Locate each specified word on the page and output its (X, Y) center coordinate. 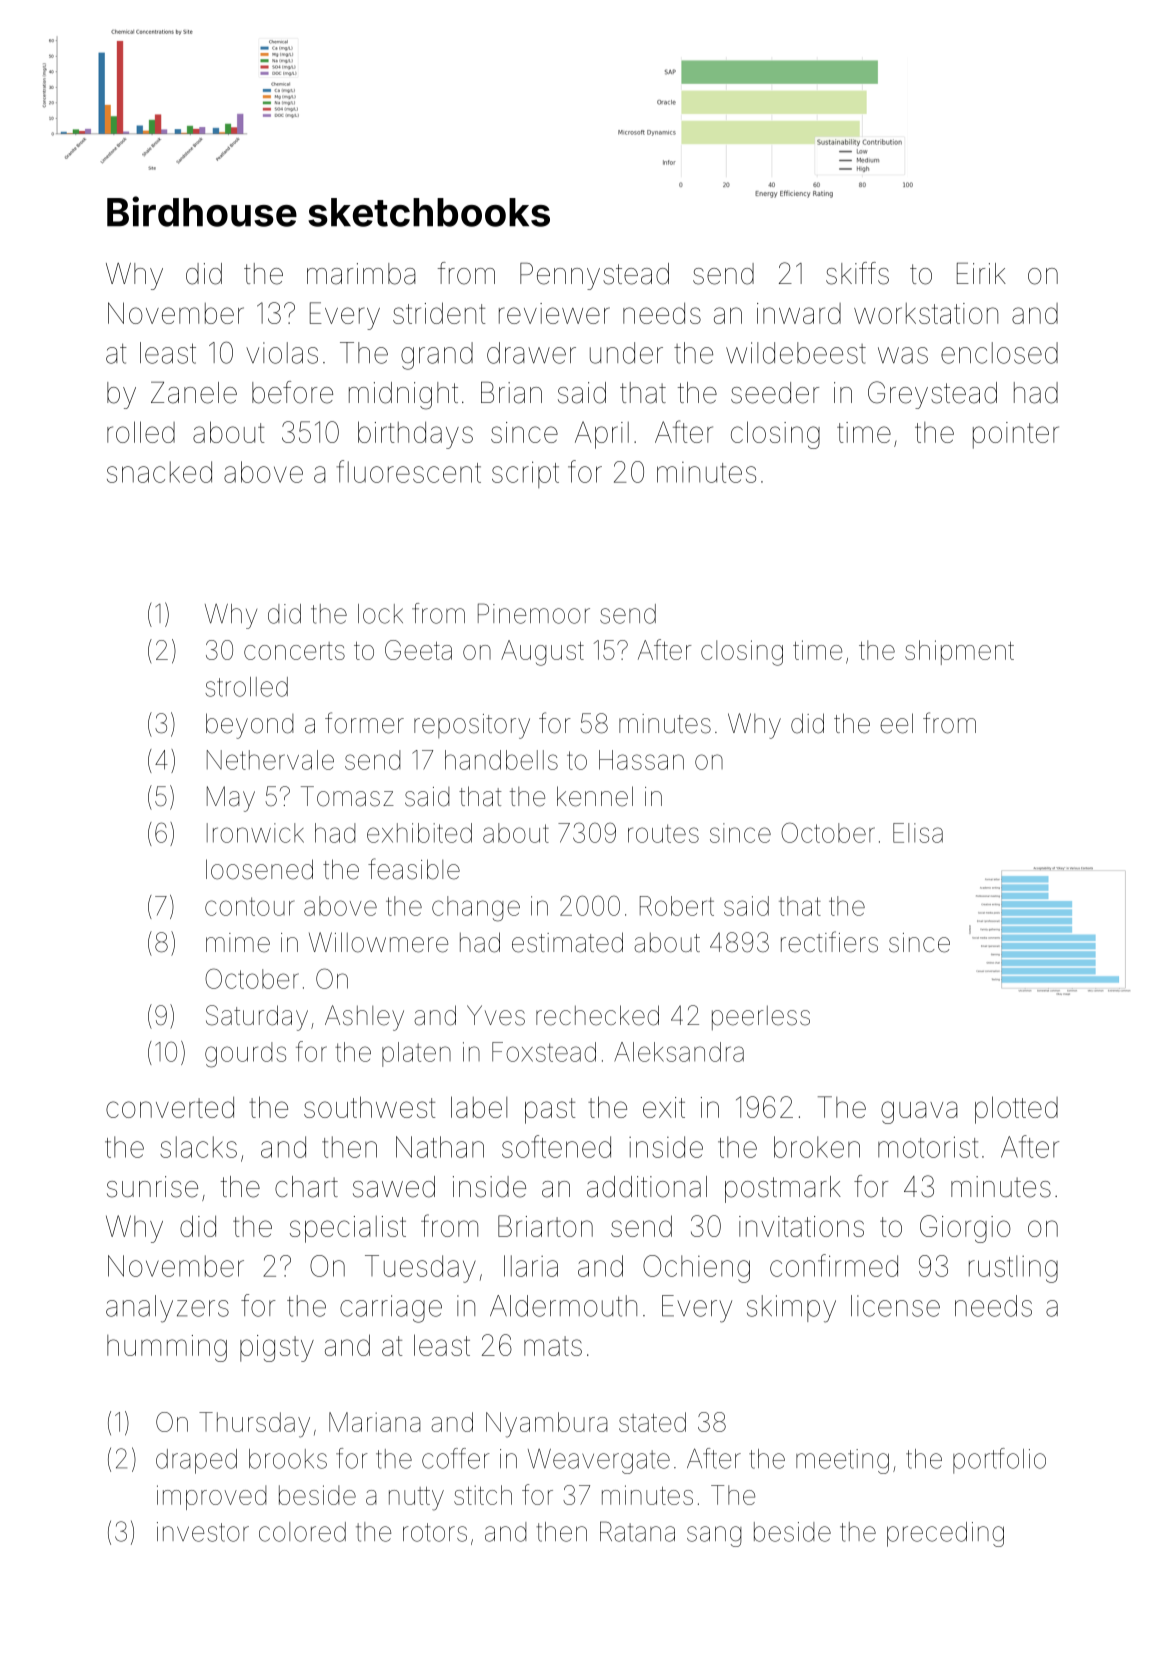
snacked (159, 472)
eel (896, 723)
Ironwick (255, 833)
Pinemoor (534, 613)
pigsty (277, 1348)
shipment (959, 652)
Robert (677, 906)
